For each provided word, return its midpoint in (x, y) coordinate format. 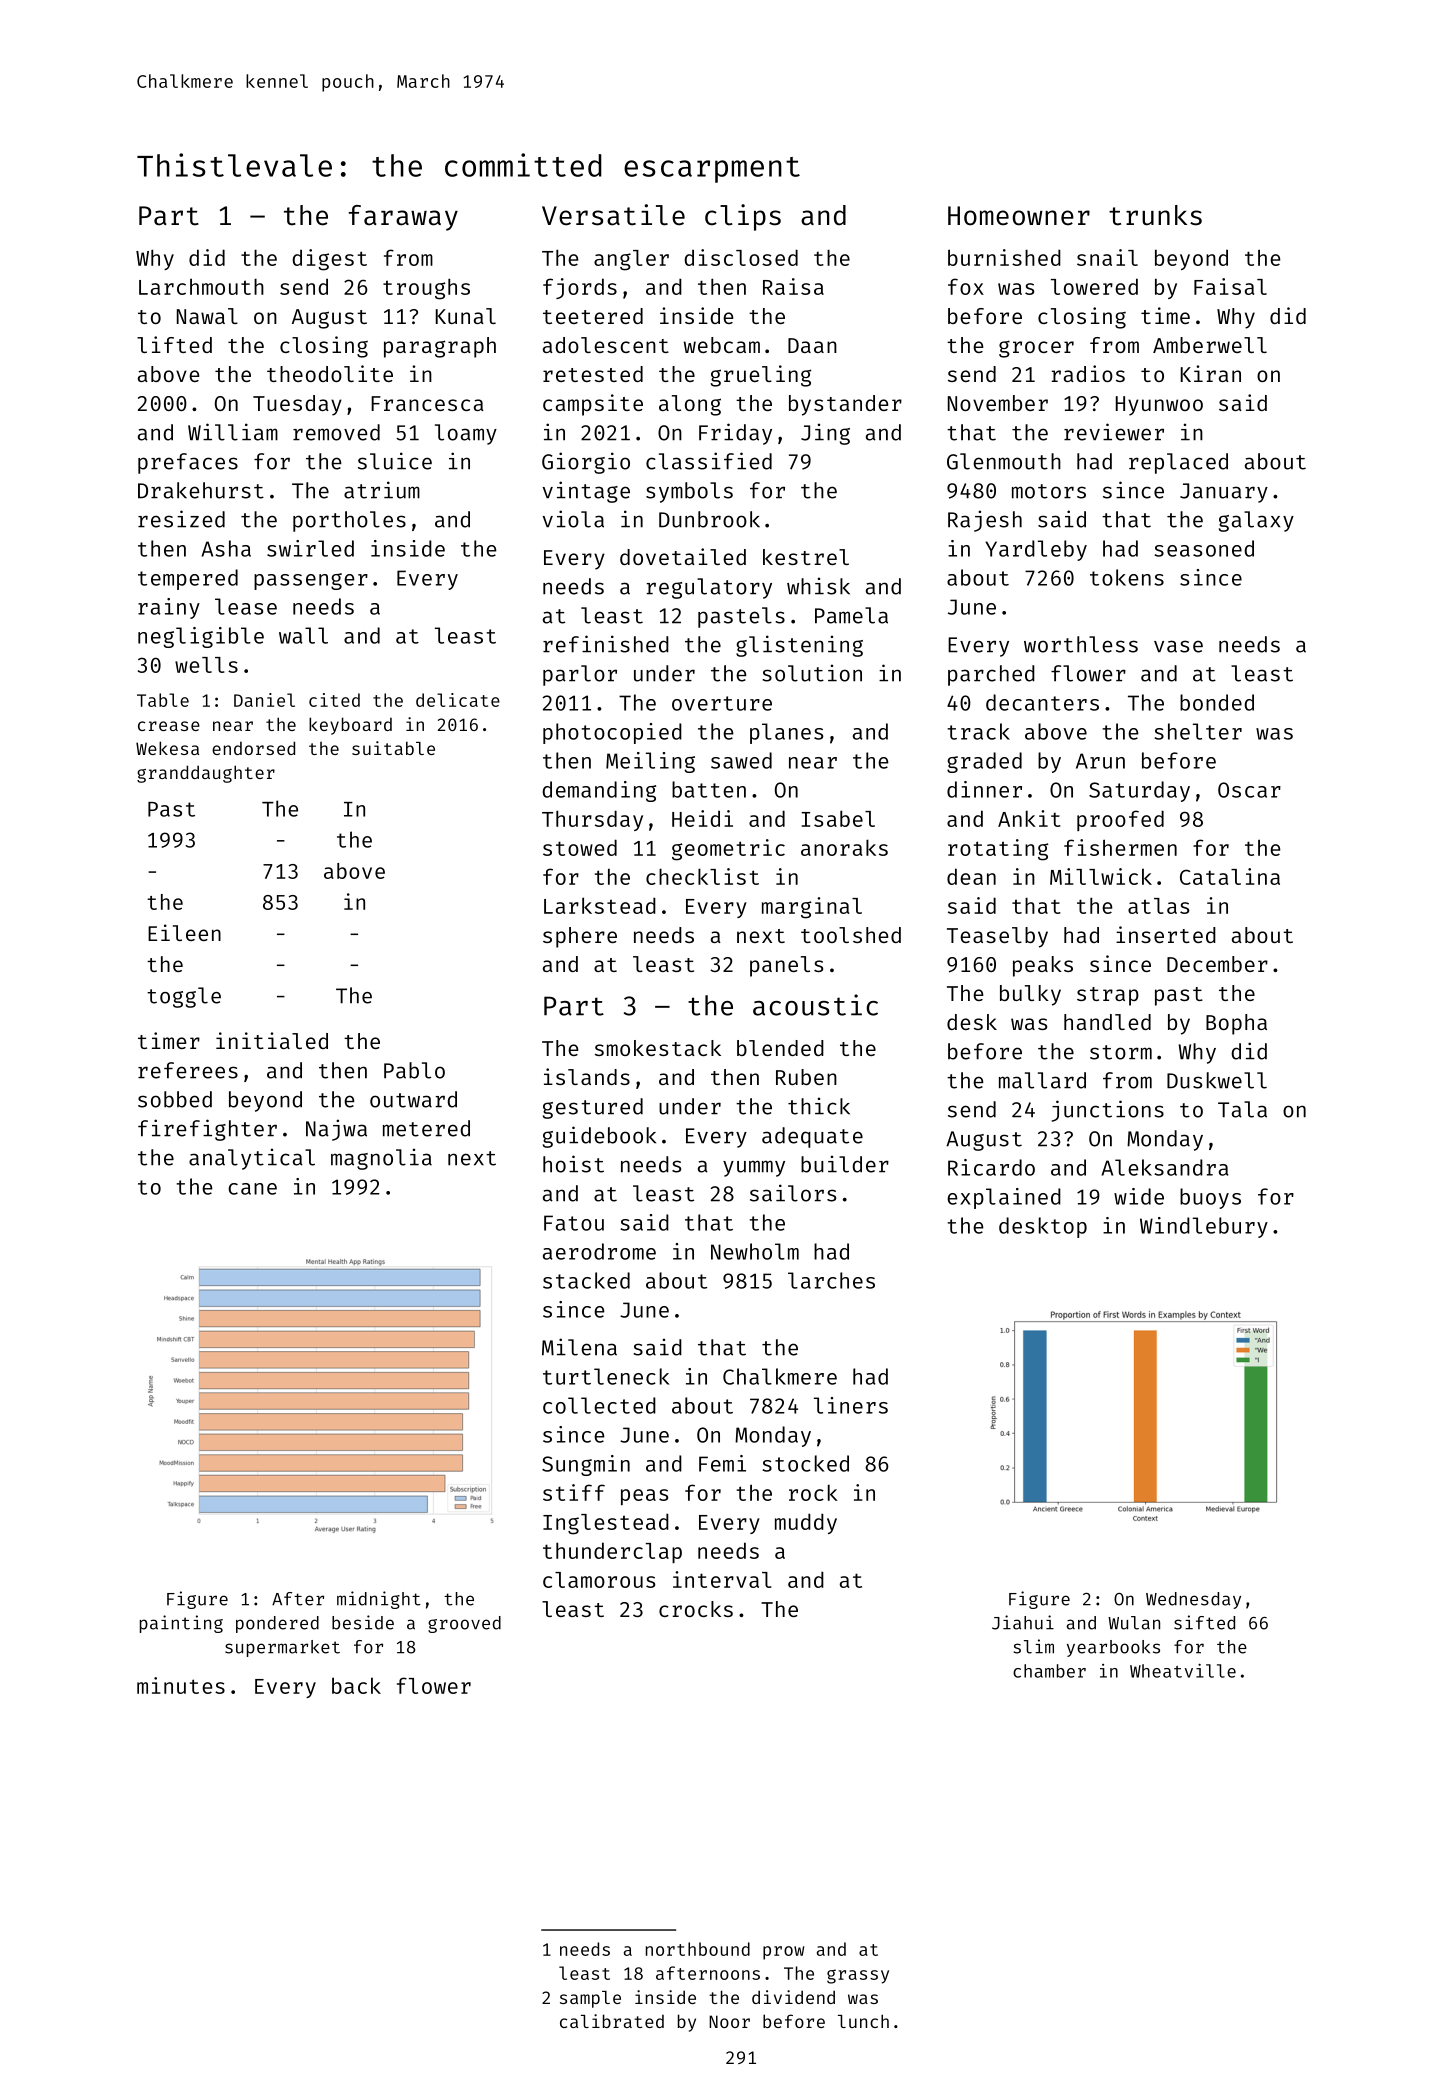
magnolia (381, 1159)
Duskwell (1217, 1080)
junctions (1108, 1111)
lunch (863, 2021)
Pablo (414, 1070)
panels (786, 966)
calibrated (612, 2021)
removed (336, 432)
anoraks (844, 847)
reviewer (1114, 432)
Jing (825, 434)
